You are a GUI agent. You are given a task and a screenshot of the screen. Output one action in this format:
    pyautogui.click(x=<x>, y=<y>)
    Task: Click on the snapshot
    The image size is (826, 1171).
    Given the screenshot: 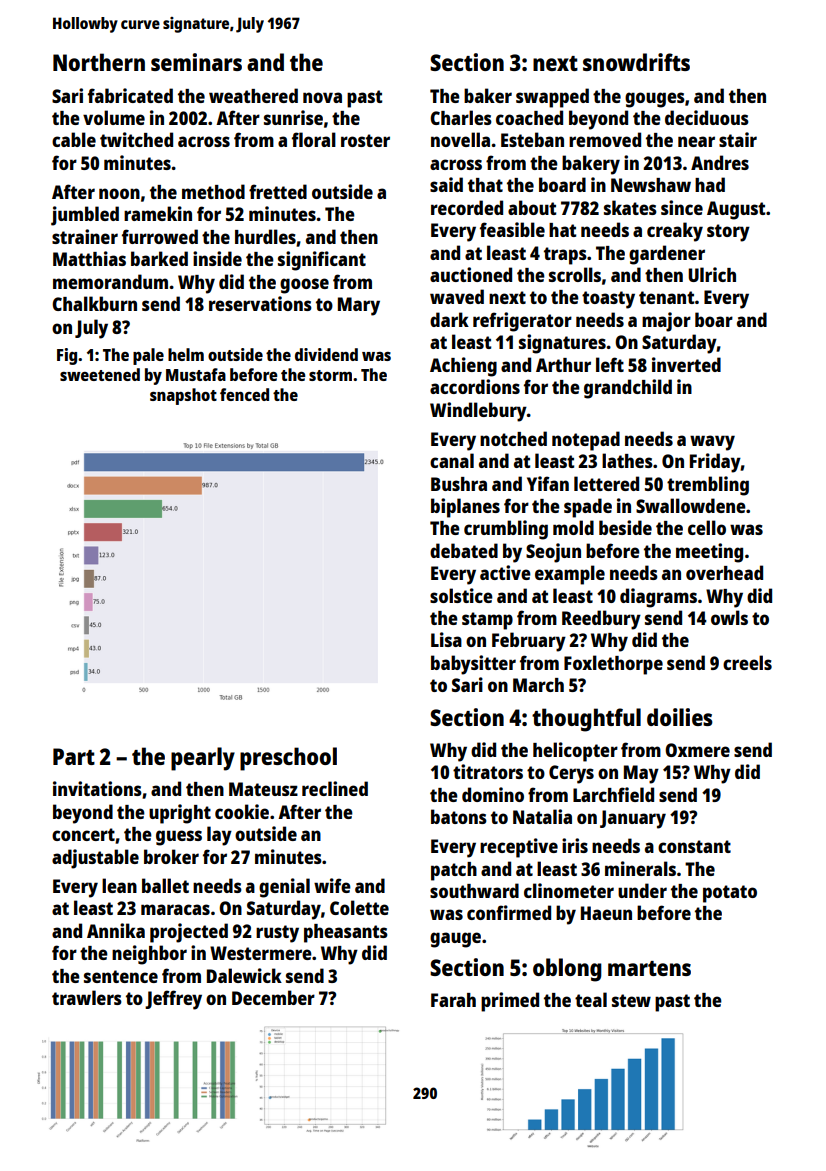 What is the action you would take?
    pyautogui.click(x=183, y=396)
